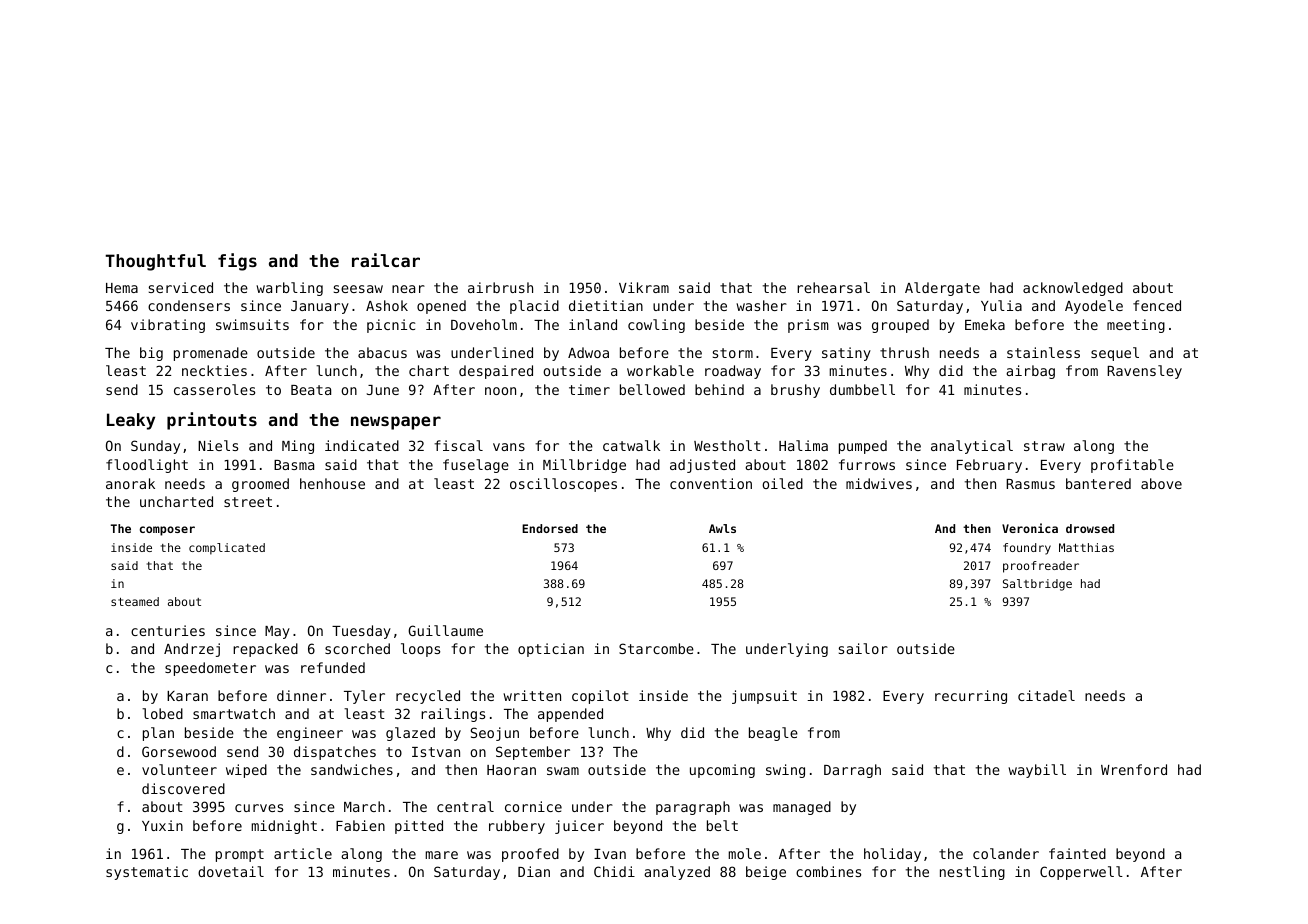 Image resolution: width=1308 pixels, height=924 pixels. I want to click on rehearsal, so click(833, 287).
